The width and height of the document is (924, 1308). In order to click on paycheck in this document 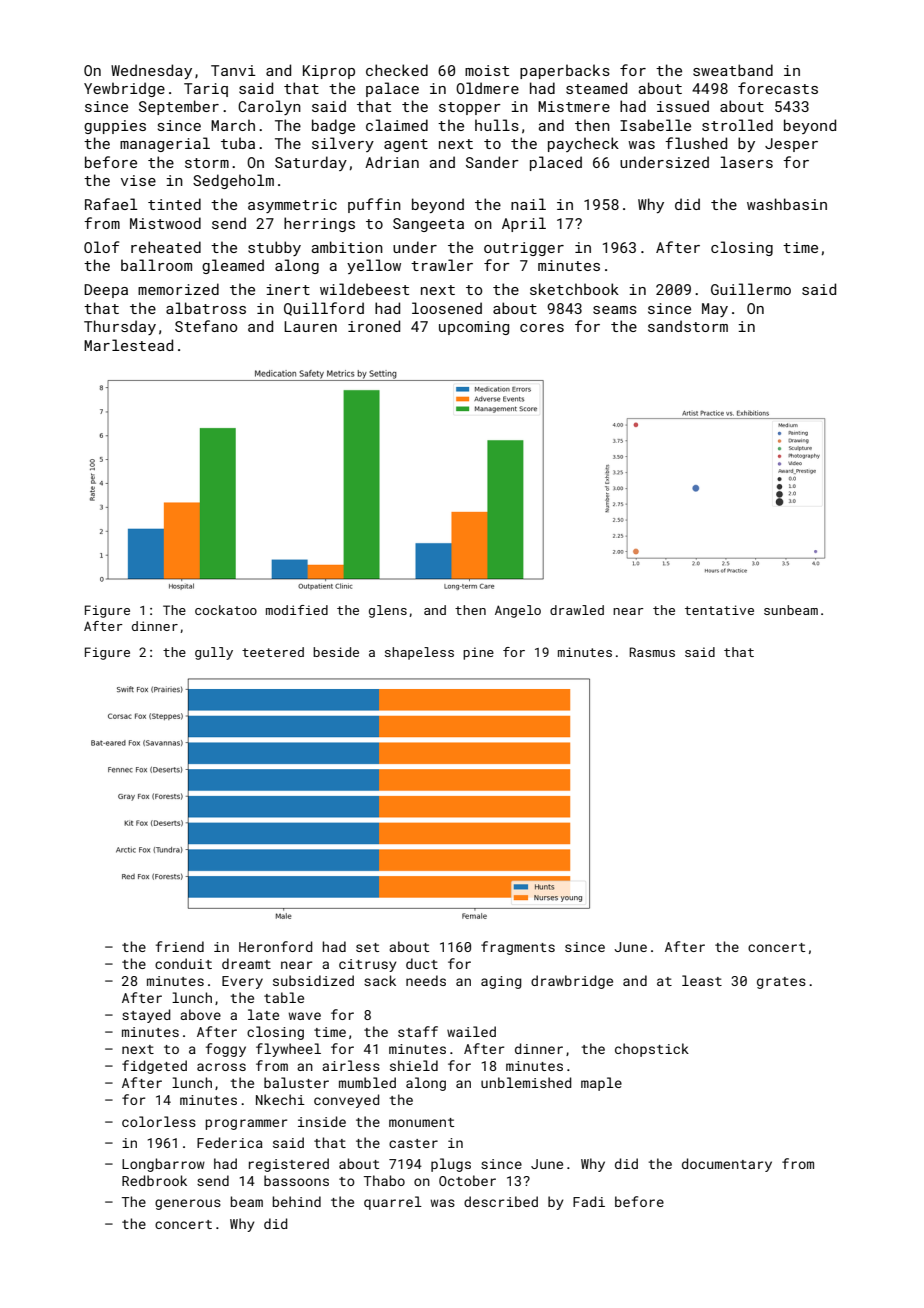, I will do `click(583, 144)`.
